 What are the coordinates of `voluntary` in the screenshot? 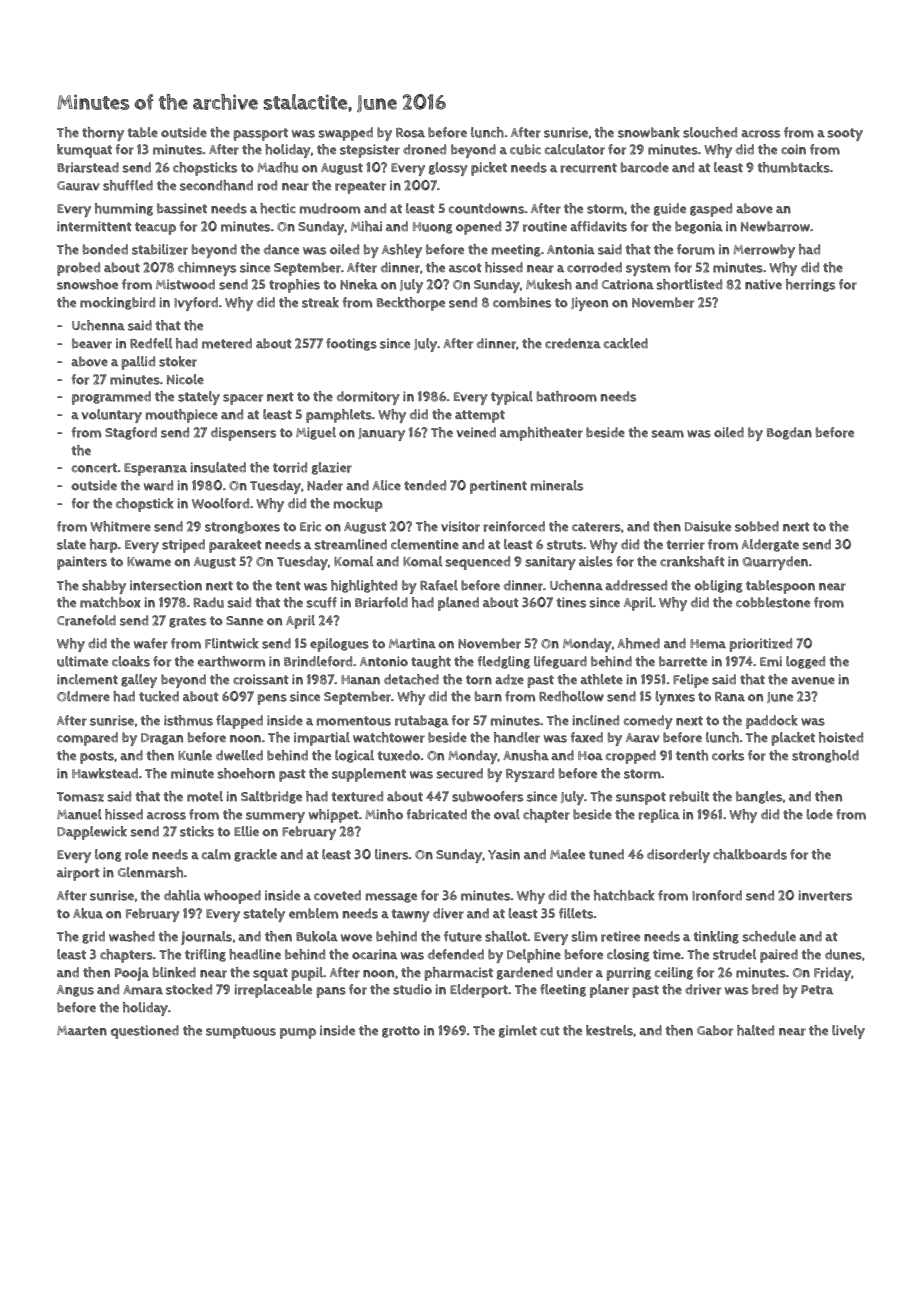 It's located at (111, 416).
